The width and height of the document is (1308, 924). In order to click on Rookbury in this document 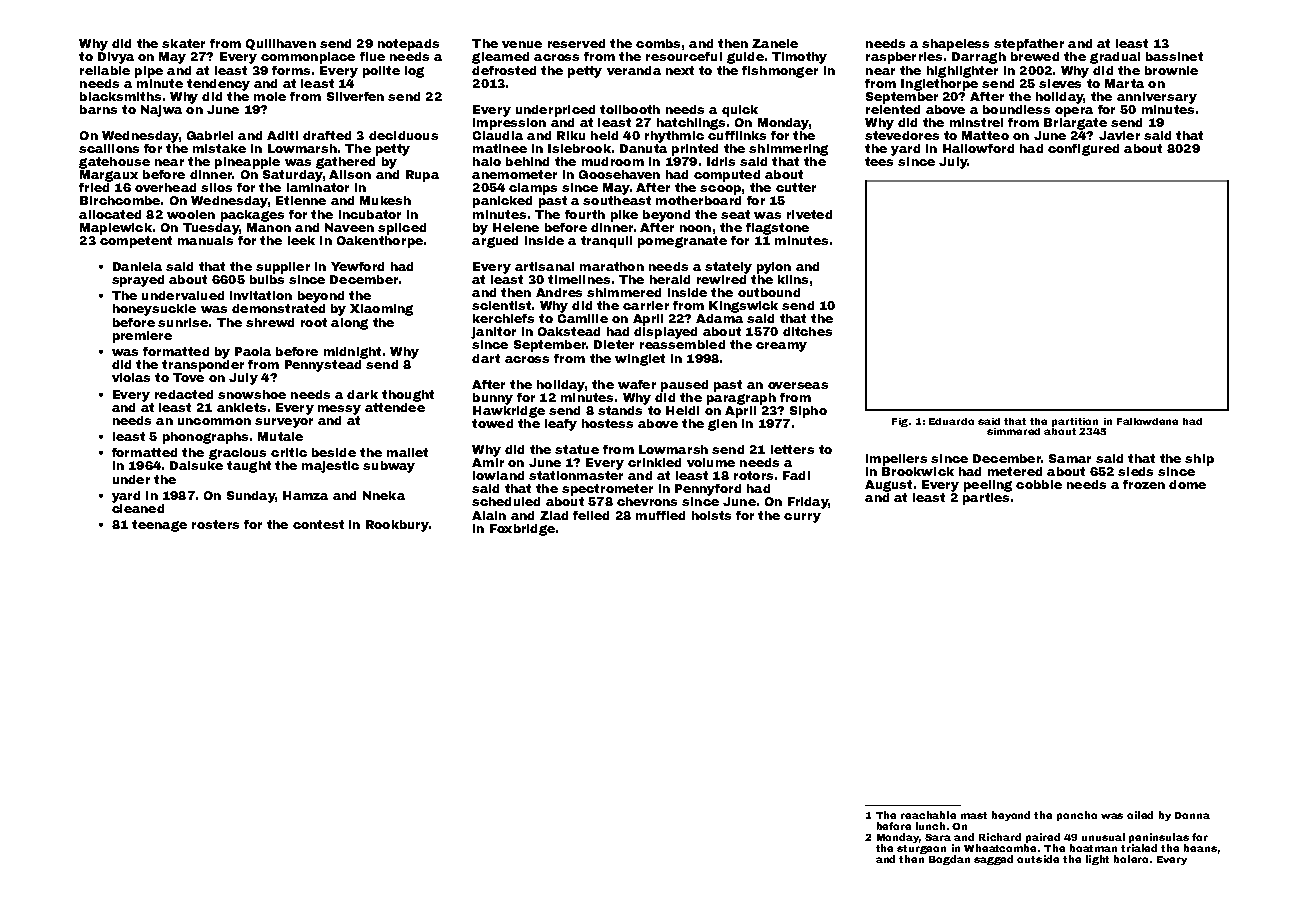, I will do `click(397, 526)`.
